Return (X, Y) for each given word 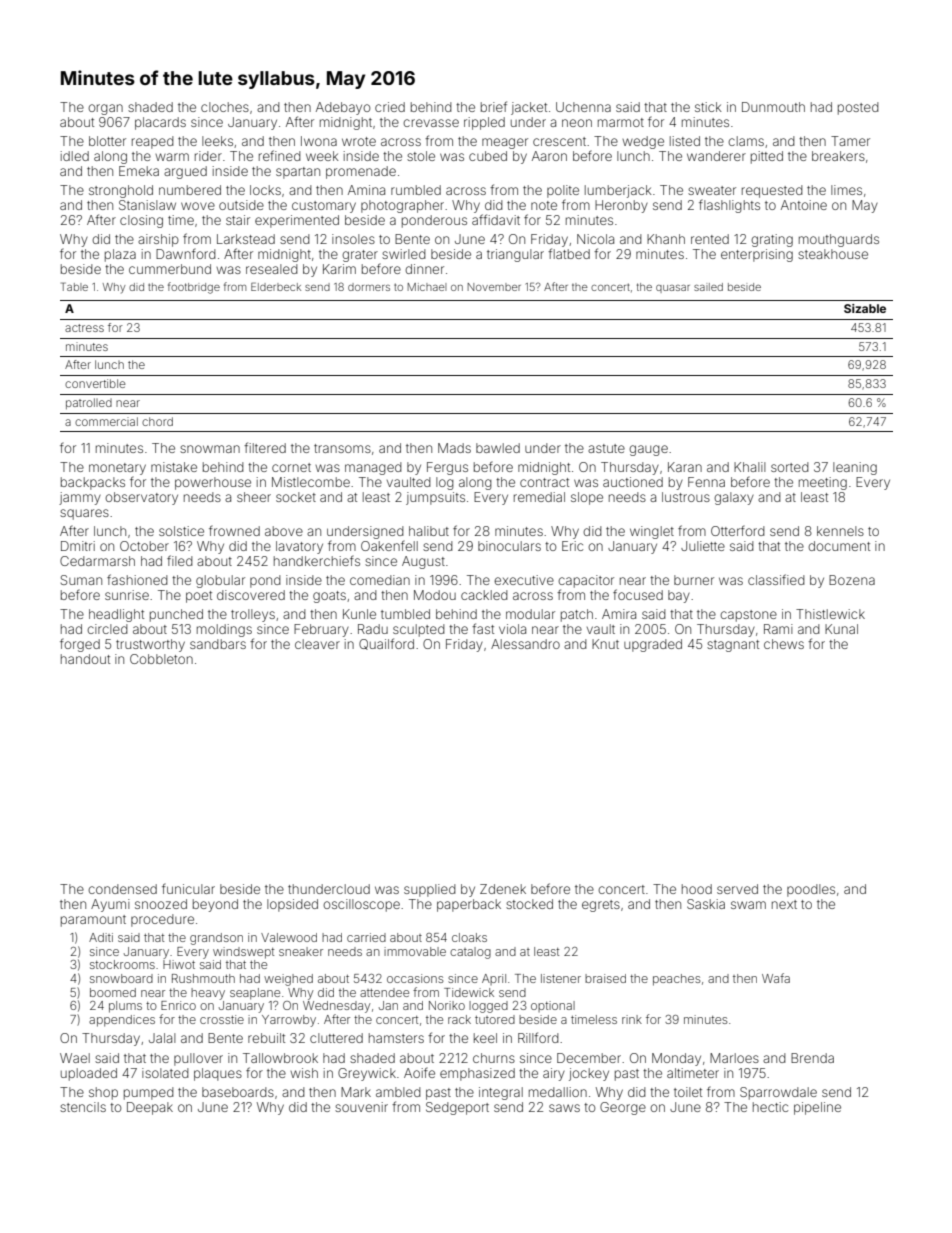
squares (84, 514)
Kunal (841, 629)
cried (390, 107)
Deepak (150, 1108)
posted (858, 108)
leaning (855, 468)
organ (105, 109)
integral (501, 1093)
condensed (122, 889)
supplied (430, 890)
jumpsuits (435, 498)
